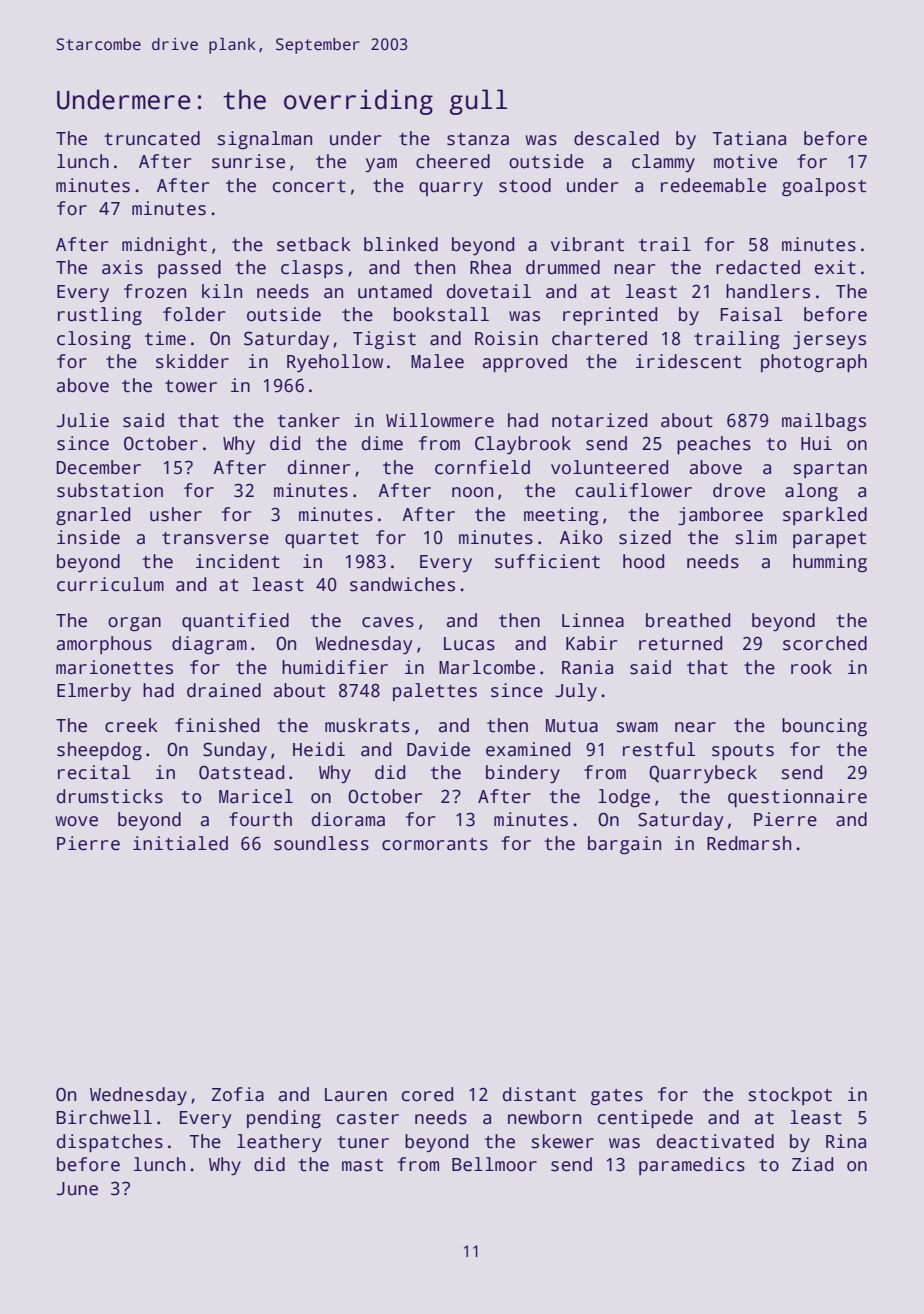 Image resolution: width=924 pixels, height=1314 pixels. What do you see at coordinates (99, 751) in the screenshot?
I see `sheepdog` at bounding box center [99, 751].
